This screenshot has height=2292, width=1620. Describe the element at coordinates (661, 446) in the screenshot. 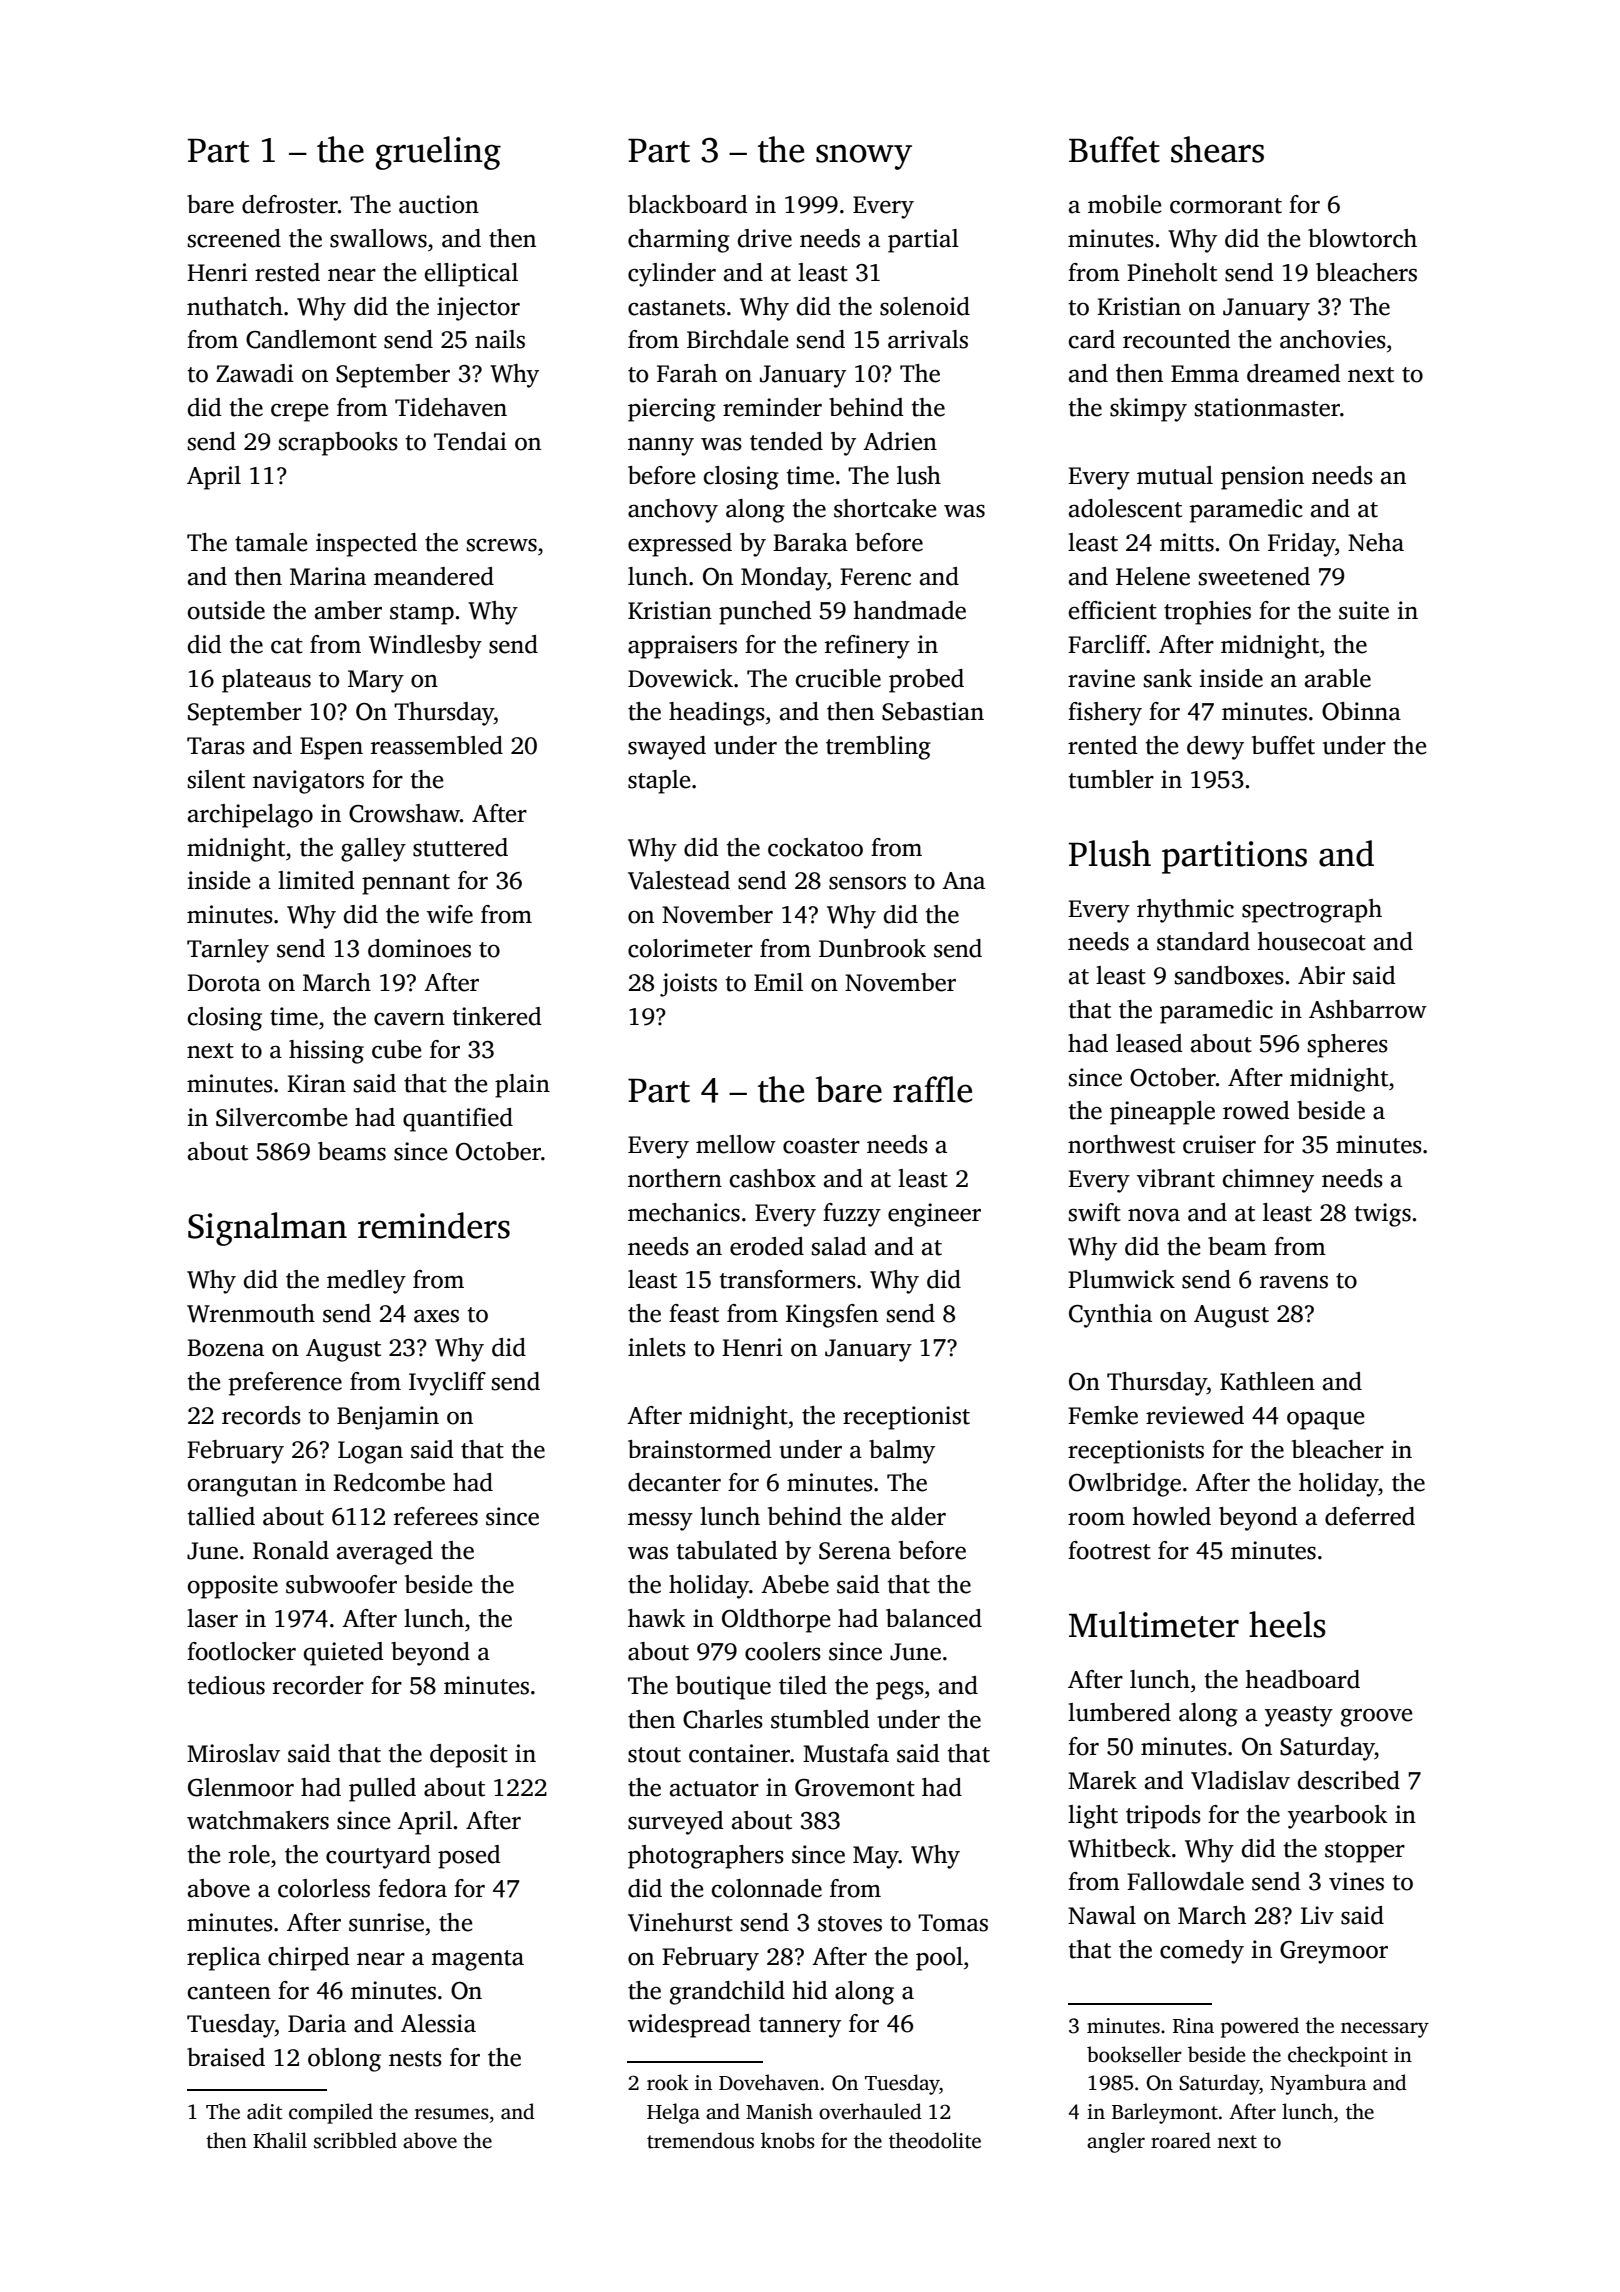

I see `nanny` at that location.
